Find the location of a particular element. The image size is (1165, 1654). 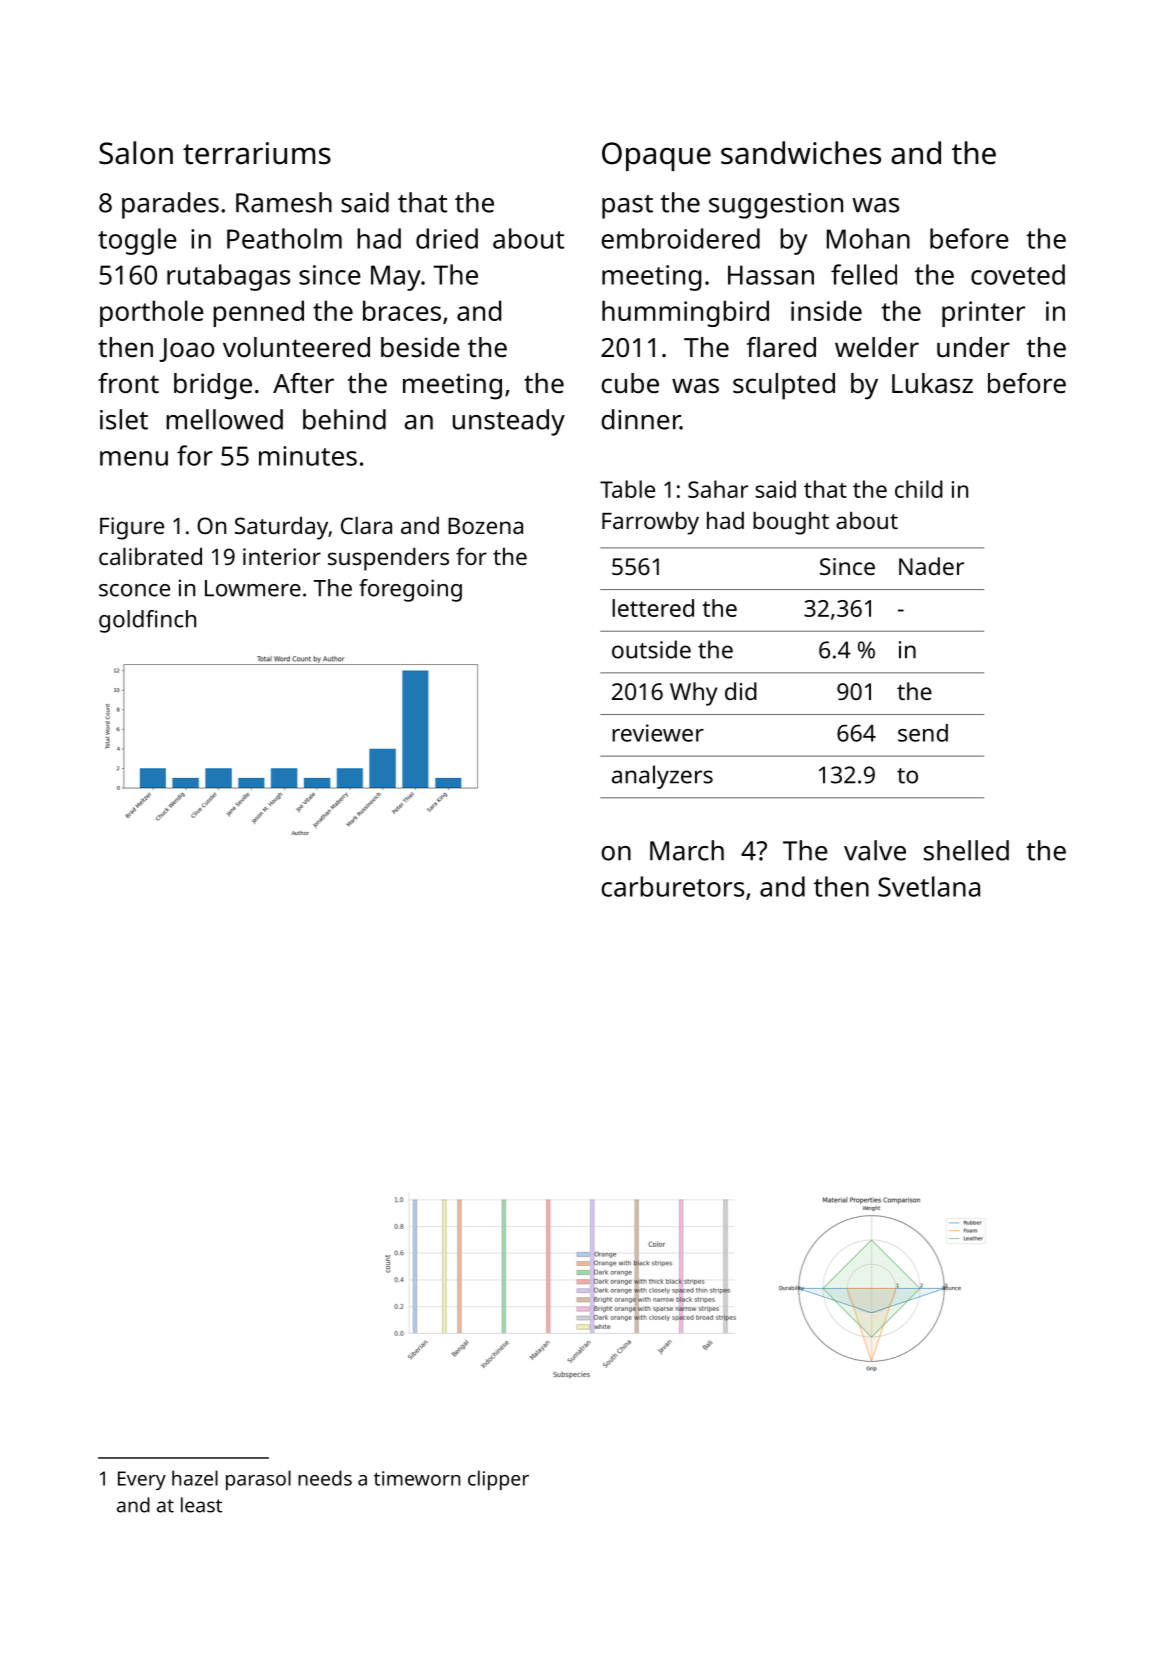

terrariums is located at coordinates (257, 153).
